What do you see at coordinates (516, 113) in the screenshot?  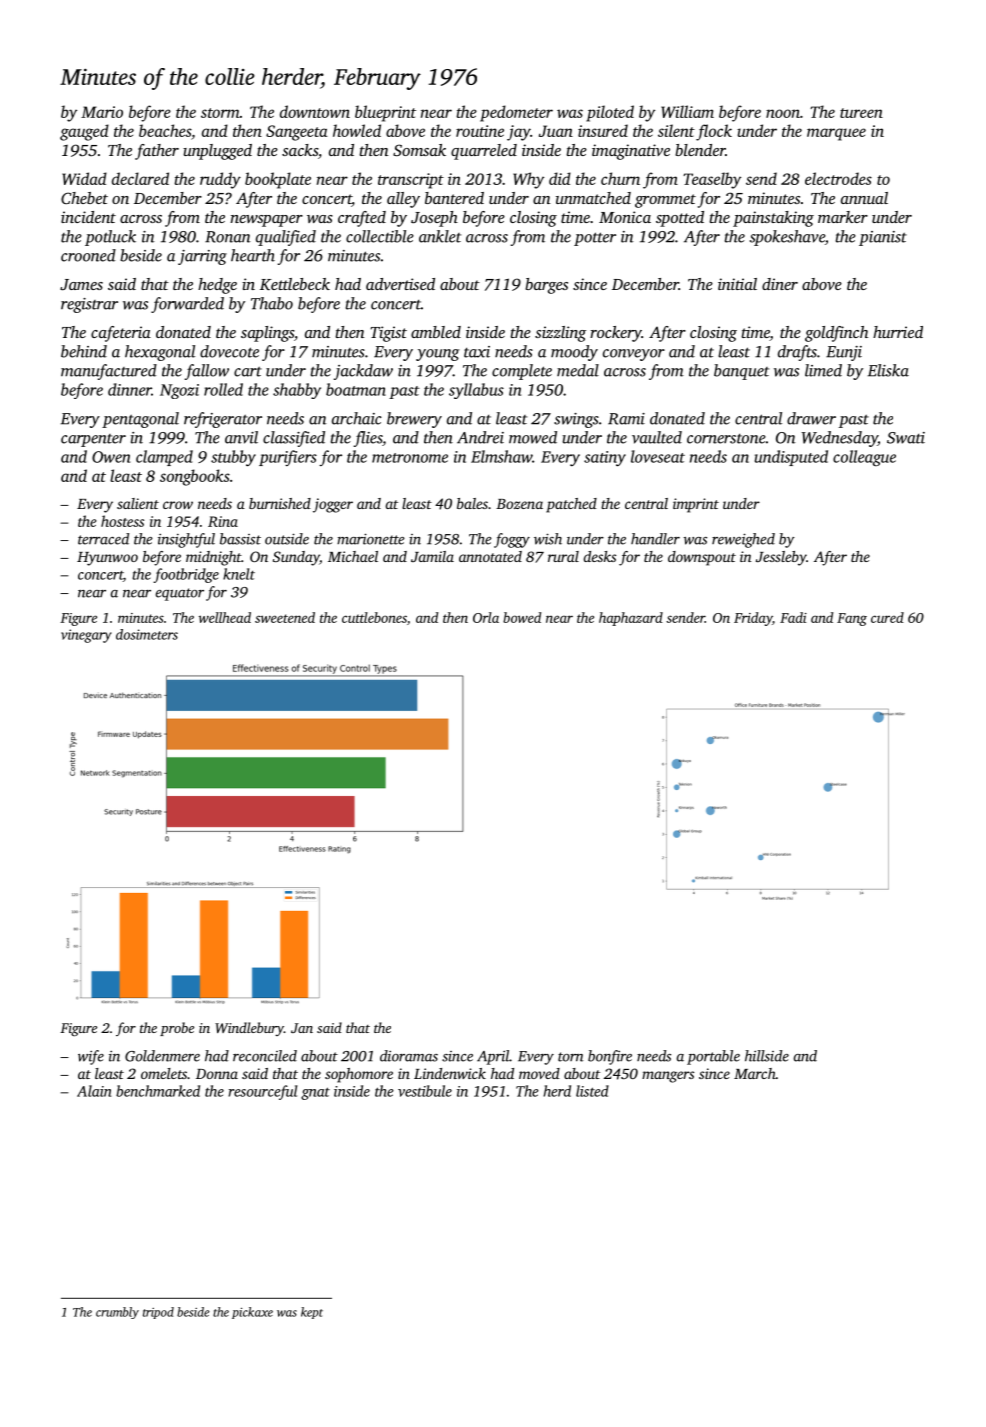 I see `pedometer` at bounding box center [516, 113].
